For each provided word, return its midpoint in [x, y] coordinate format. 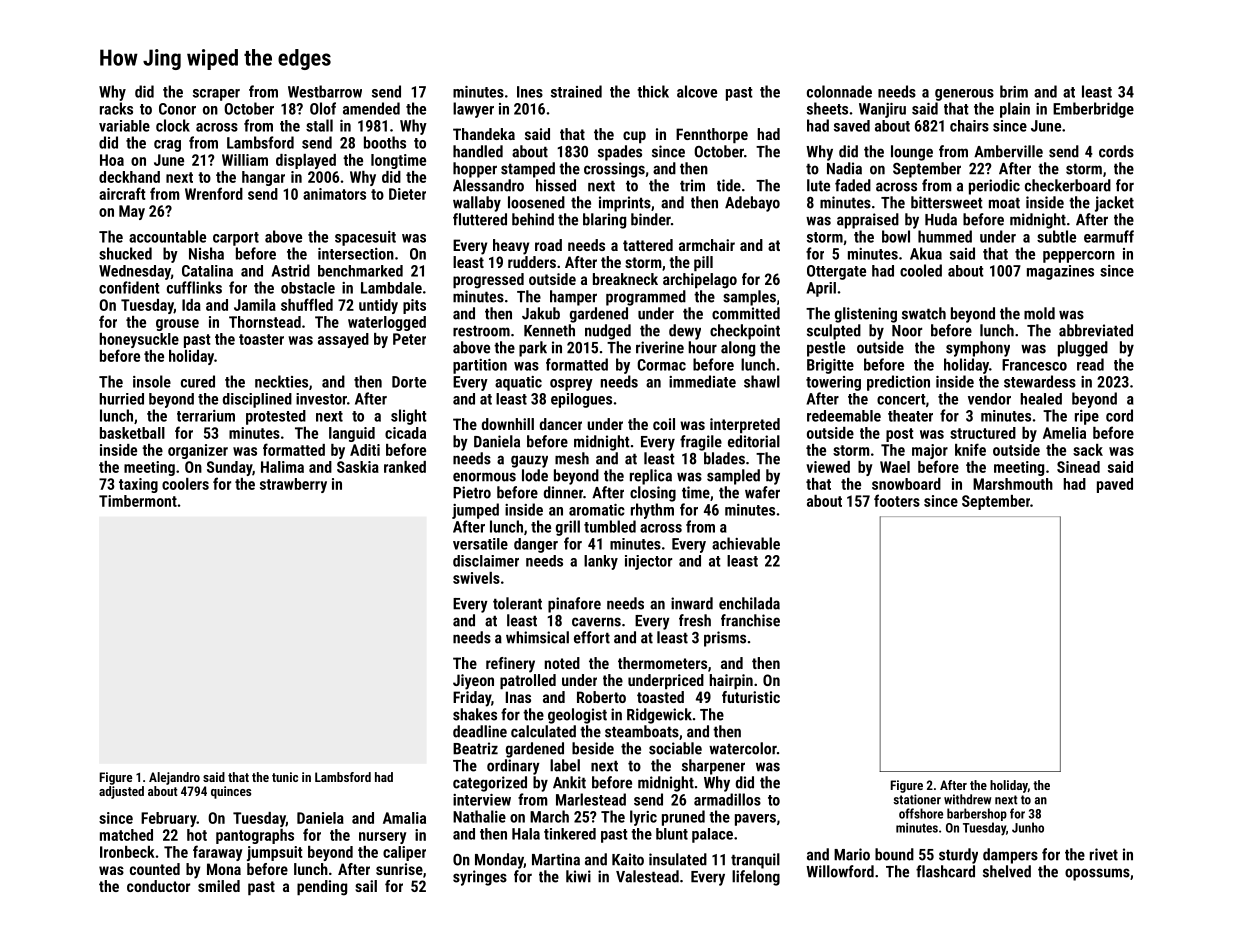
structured [983, 433]
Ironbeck [127, 852]
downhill [508, 424]
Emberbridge [1093, 110]
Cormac [661, 365]
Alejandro [174, 778]
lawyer [473, 110]
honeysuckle [139, 340]
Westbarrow [325, 91]
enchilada [749, 603]
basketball [132, 433]
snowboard [906, 484]
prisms [725, 639]
